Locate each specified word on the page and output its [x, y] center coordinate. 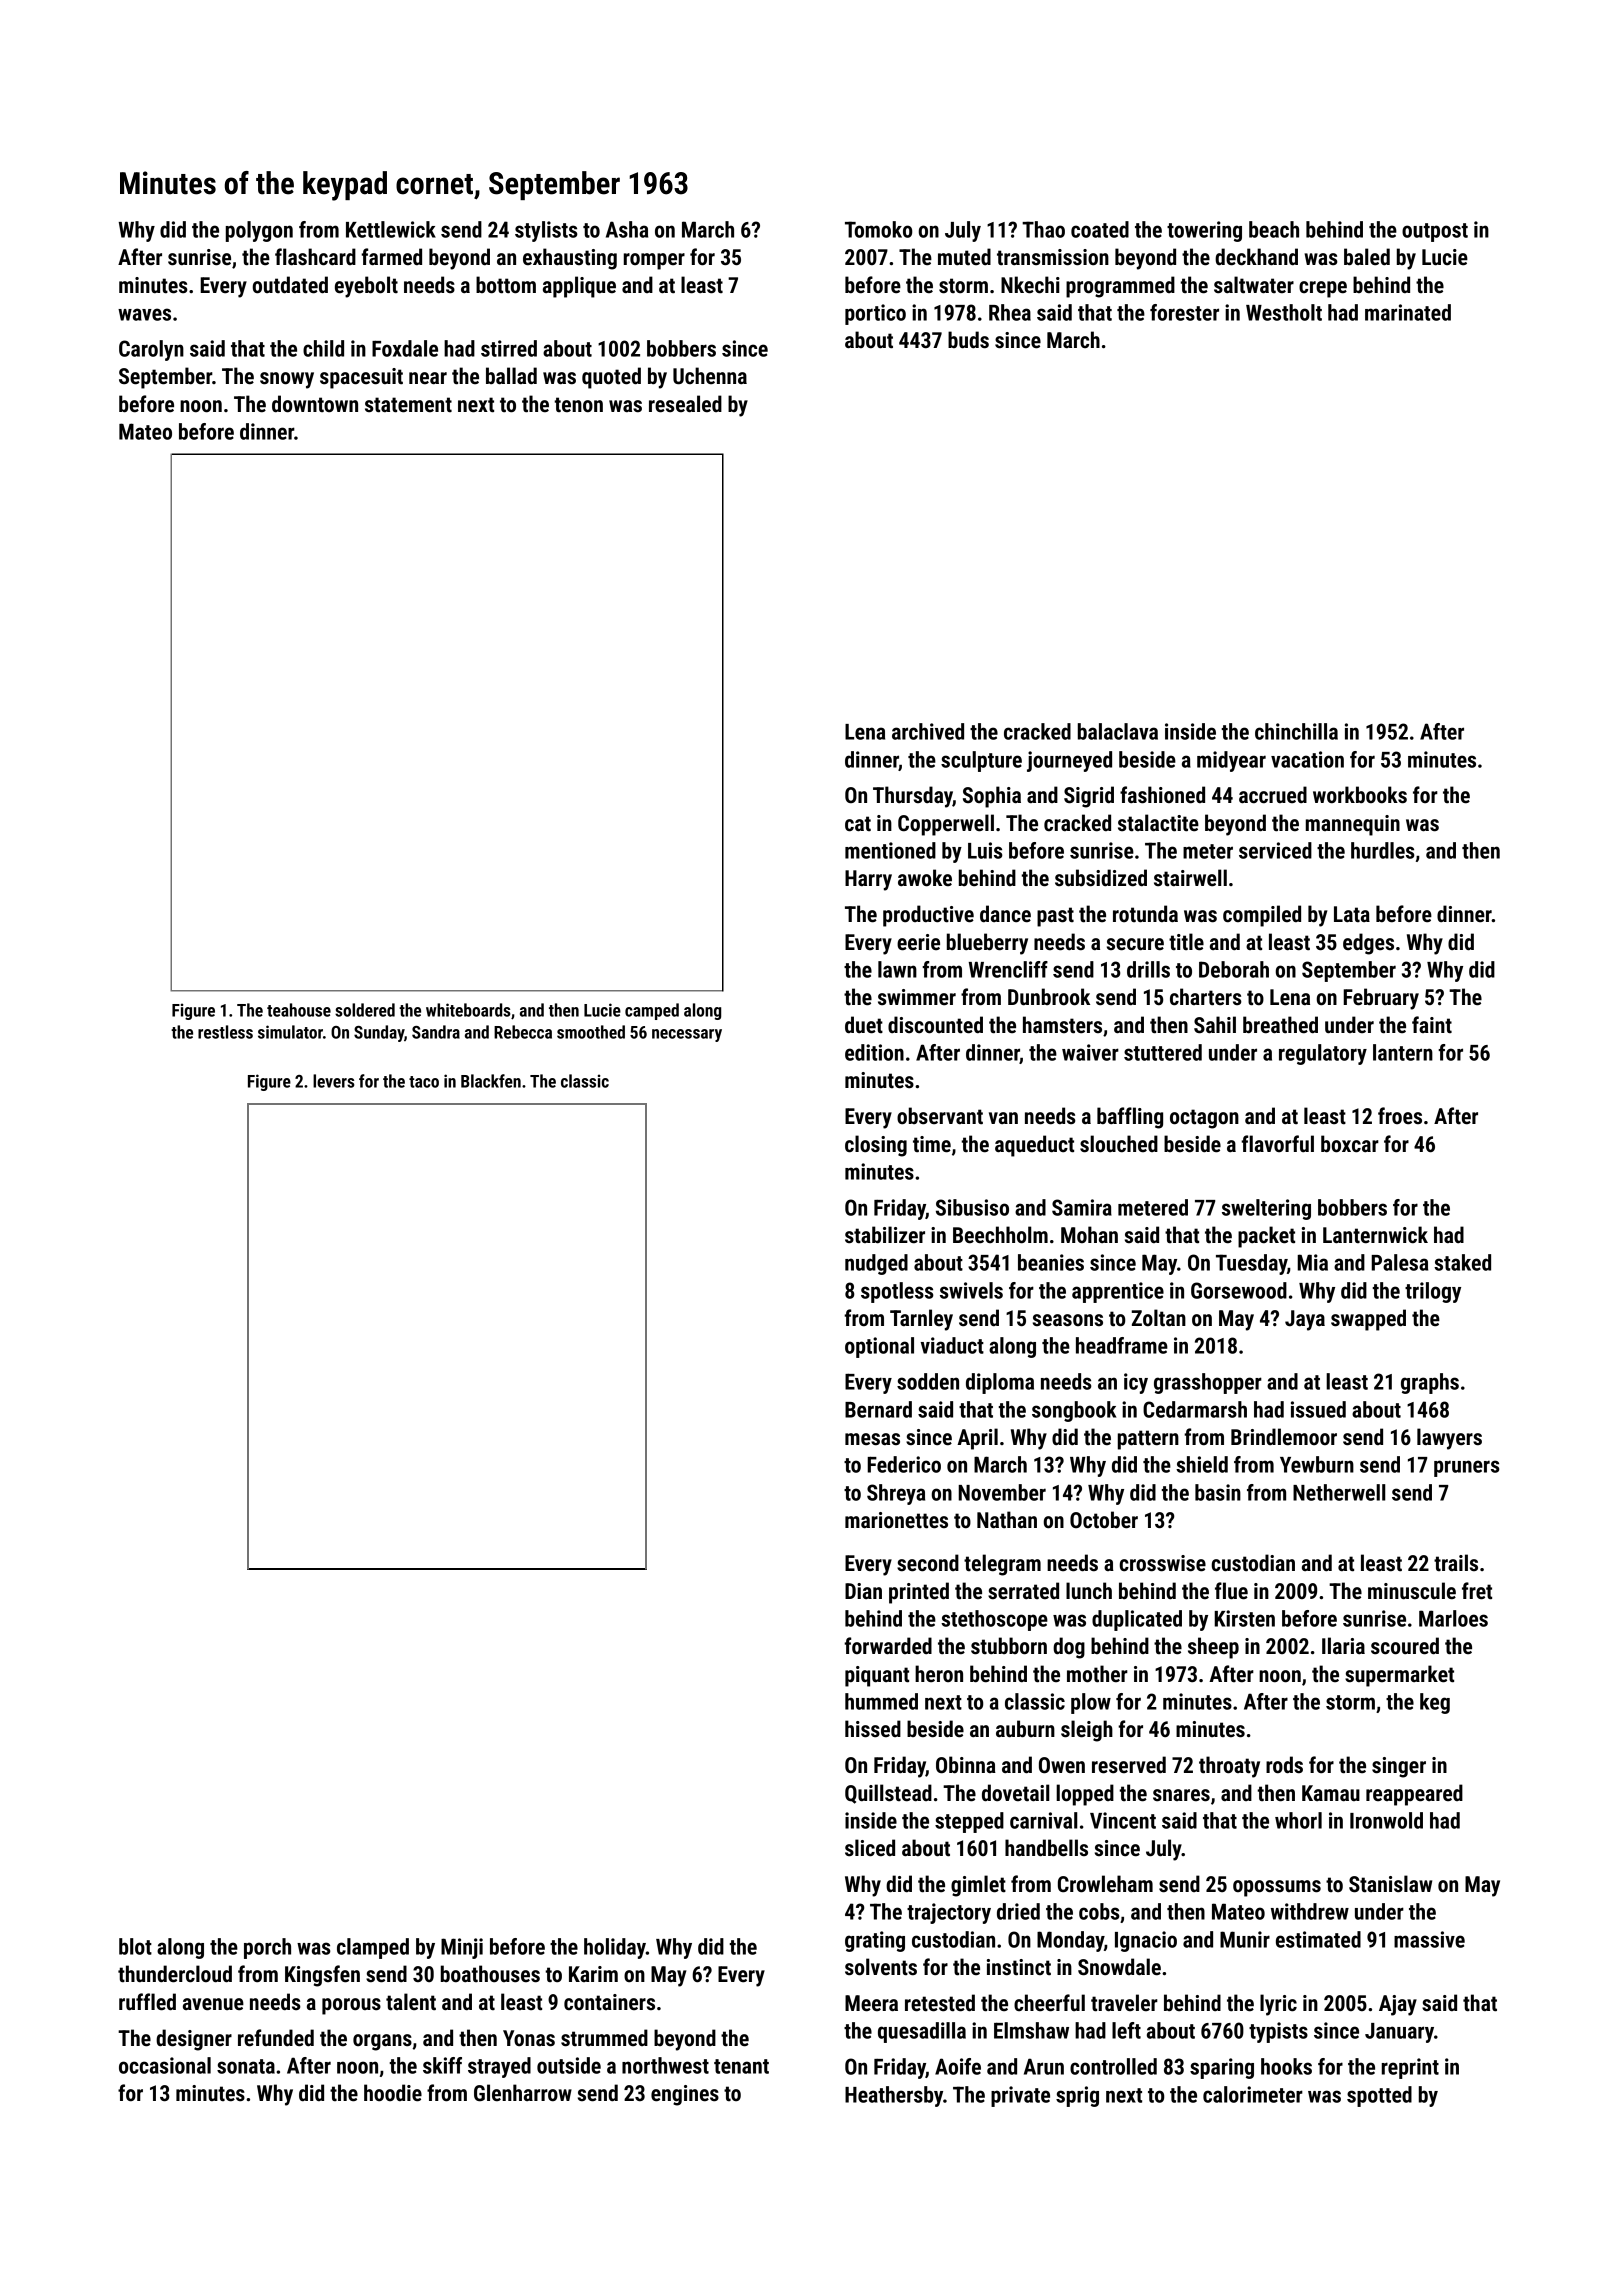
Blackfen [491, 1081]
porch [267, 1948]
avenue [213, 2004]
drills [1148, 969]
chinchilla [1296, 731]
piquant [877, 1676]
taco [424, 1082]
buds [968, 340]
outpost [1435, 232]
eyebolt [366, 287]
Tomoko [878, 229]
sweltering [1266, 1209]
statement [408, 405]
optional [879, 1347]
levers [334, 1081]
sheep [1213, 1648]
